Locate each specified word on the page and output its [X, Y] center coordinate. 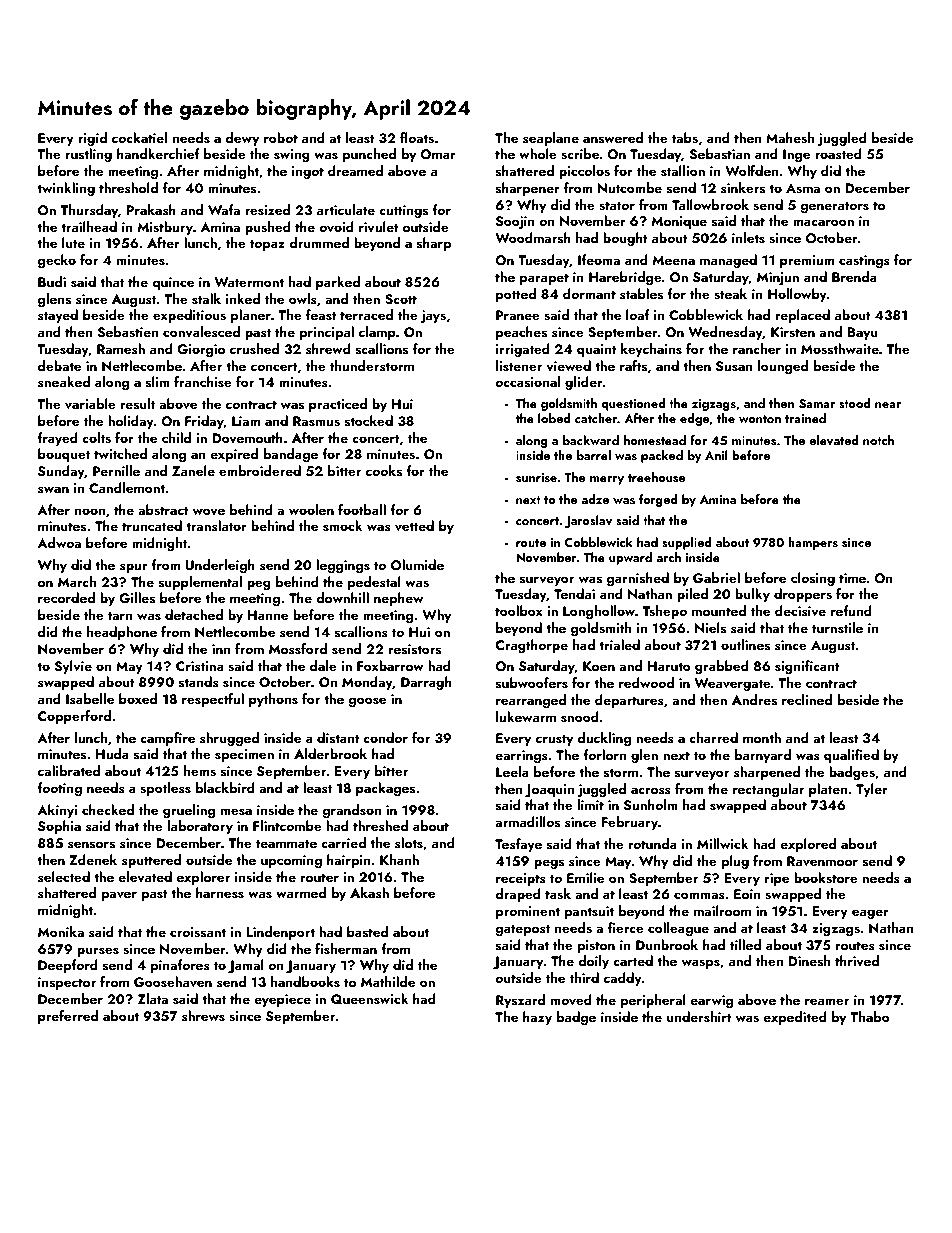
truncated [152, 525]
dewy [242, 139]
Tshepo [665, 612]
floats [417, 138]
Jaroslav [588, 521]
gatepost [522, 930]
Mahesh [790, 138]
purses [98, 952]
